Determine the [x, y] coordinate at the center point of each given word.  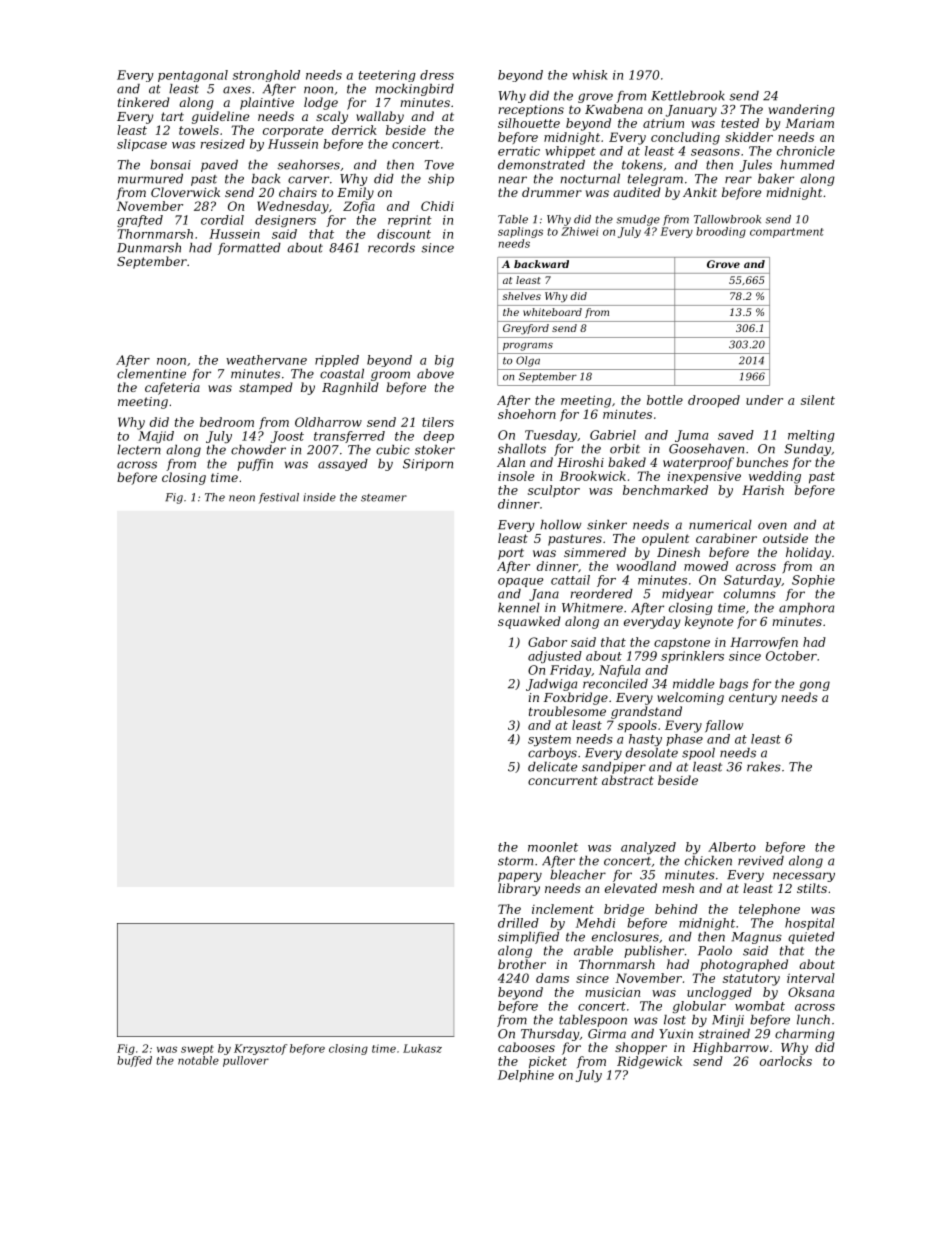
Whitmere [592, 608]
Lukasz [422, 1048]
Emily [355, 193]
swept [197, 1050]
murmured [150, 179]
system [549, 740]
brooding [721, 232]
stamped [266, 388]
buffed [134, 1061]
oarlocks [786, 1061]
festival [279, 498]
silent [818, 400]
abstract [628, 780]
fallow [724, 726]
